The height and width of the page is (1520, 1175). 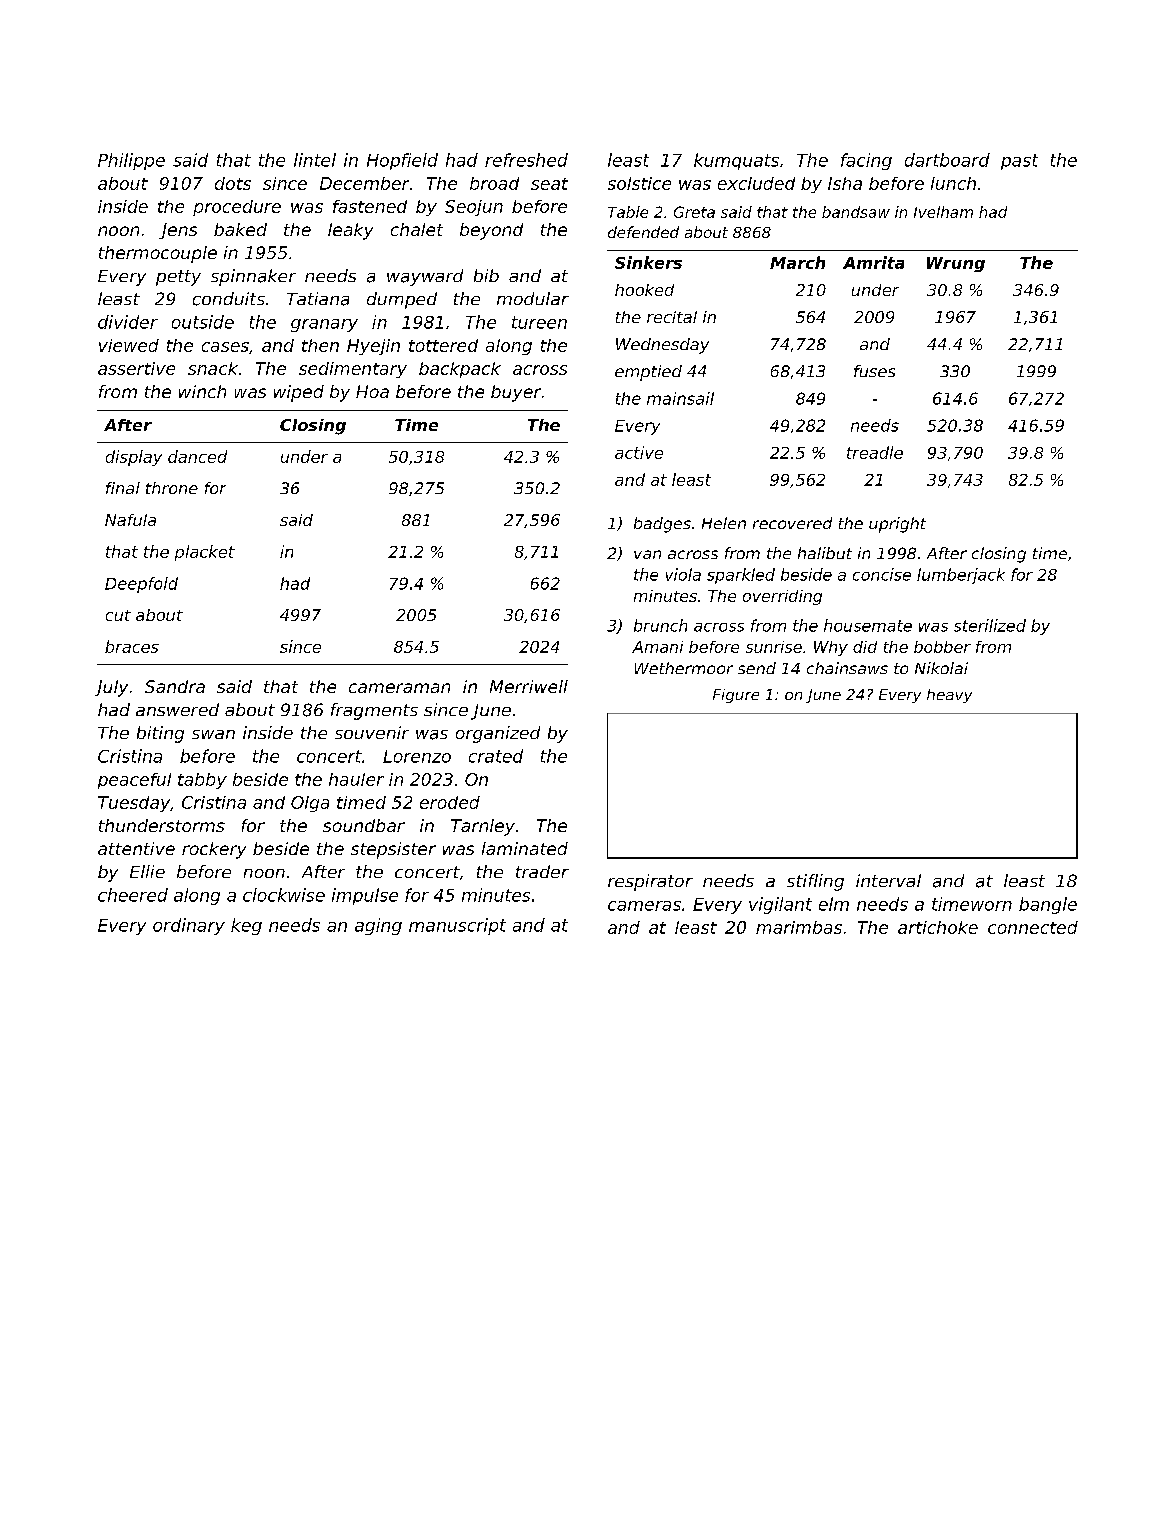 What do you see at coordinates (498, 734) in the page?
I see `organized` at bounding box center [498, 734].
